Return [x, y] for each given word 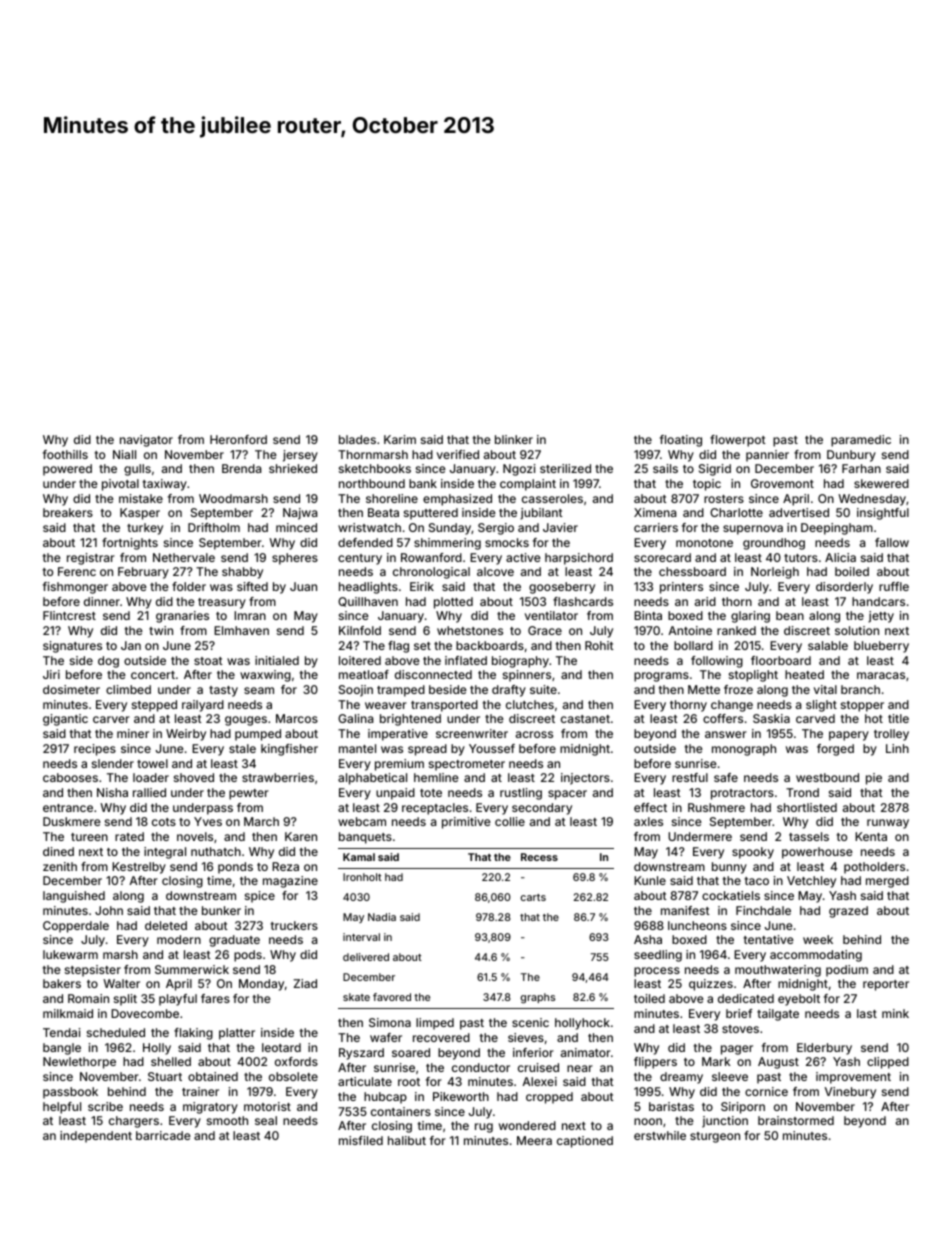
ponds [235, 868]
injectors [585, 779]
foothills [65, 454]
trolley [891, 735]
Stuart [165, 1076]
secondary [542, 809]
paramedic [861, 441]
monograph [744, 750]
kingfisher [289, 750]
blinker [514, 439]
